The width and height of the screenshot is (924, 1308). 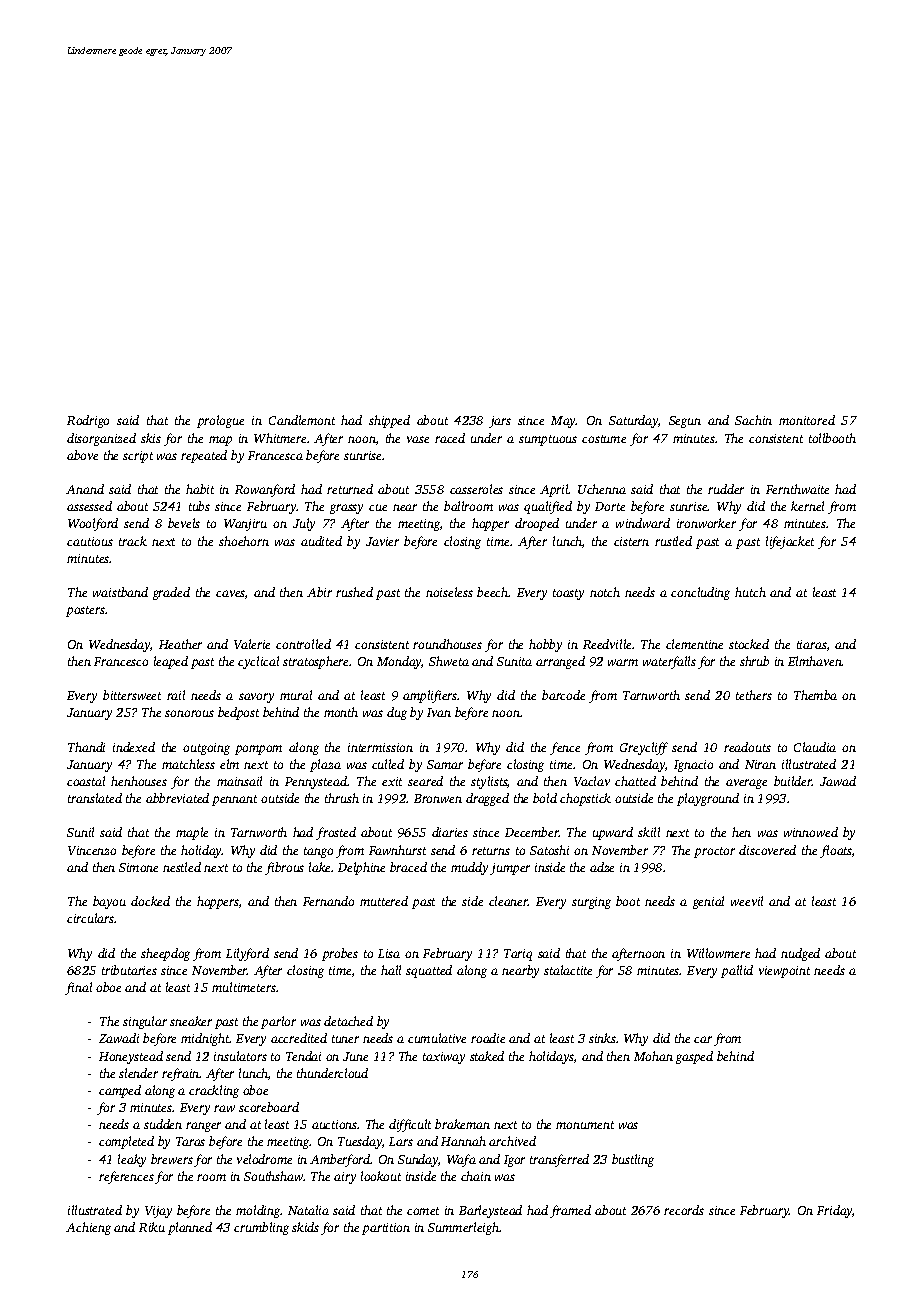 What do you see at coordinates (88, 421) in the screenshot?
I see `Rodrigo` at bounding box center [88, 421].
